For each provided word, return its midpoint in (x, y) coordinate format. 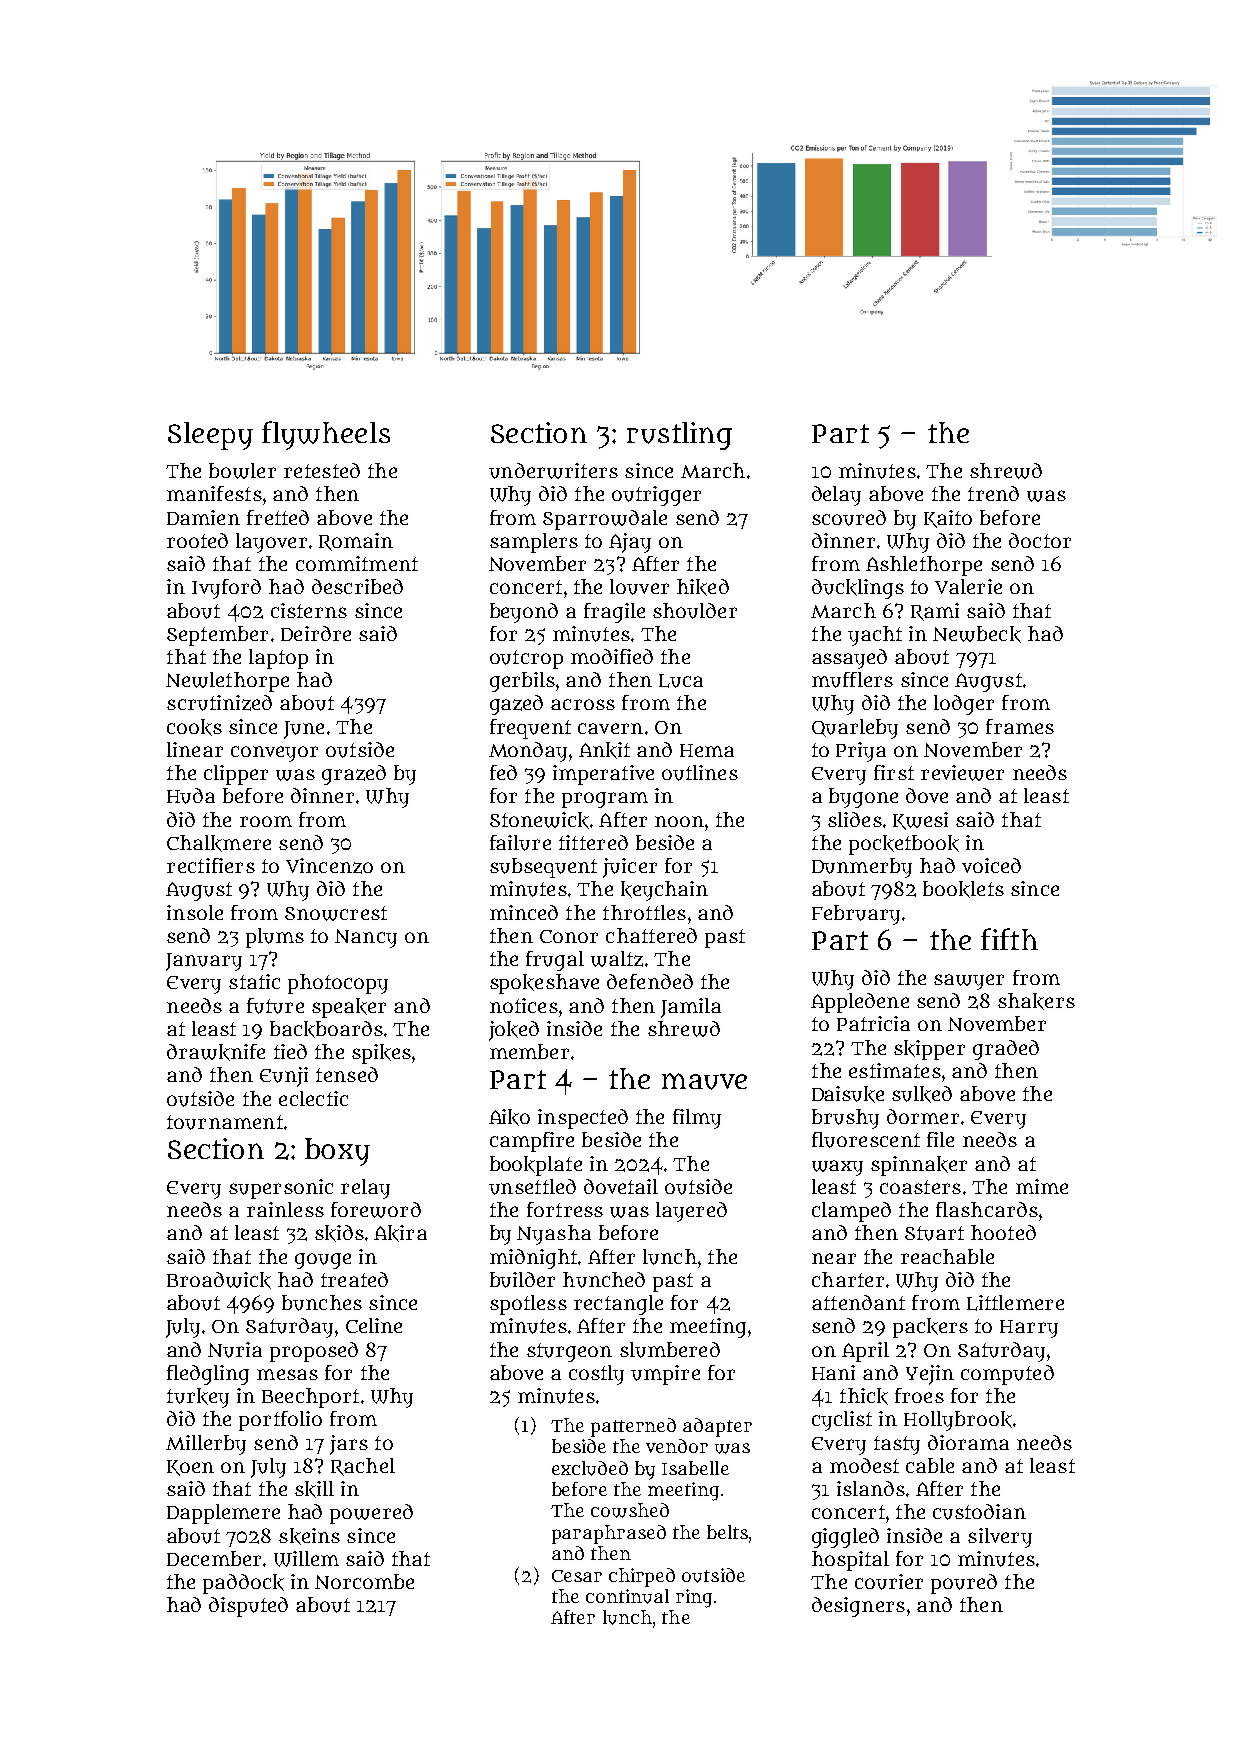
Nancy (366, 938)
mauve (704, 1081)
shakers (1036, 1001)
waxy (837, 1168)
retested (322, 470)
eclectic (313, 1098)
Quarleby (855, 729)
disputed (248, 1607)
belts (727, 1532)
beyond (524, 613)
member (529, 1051)
